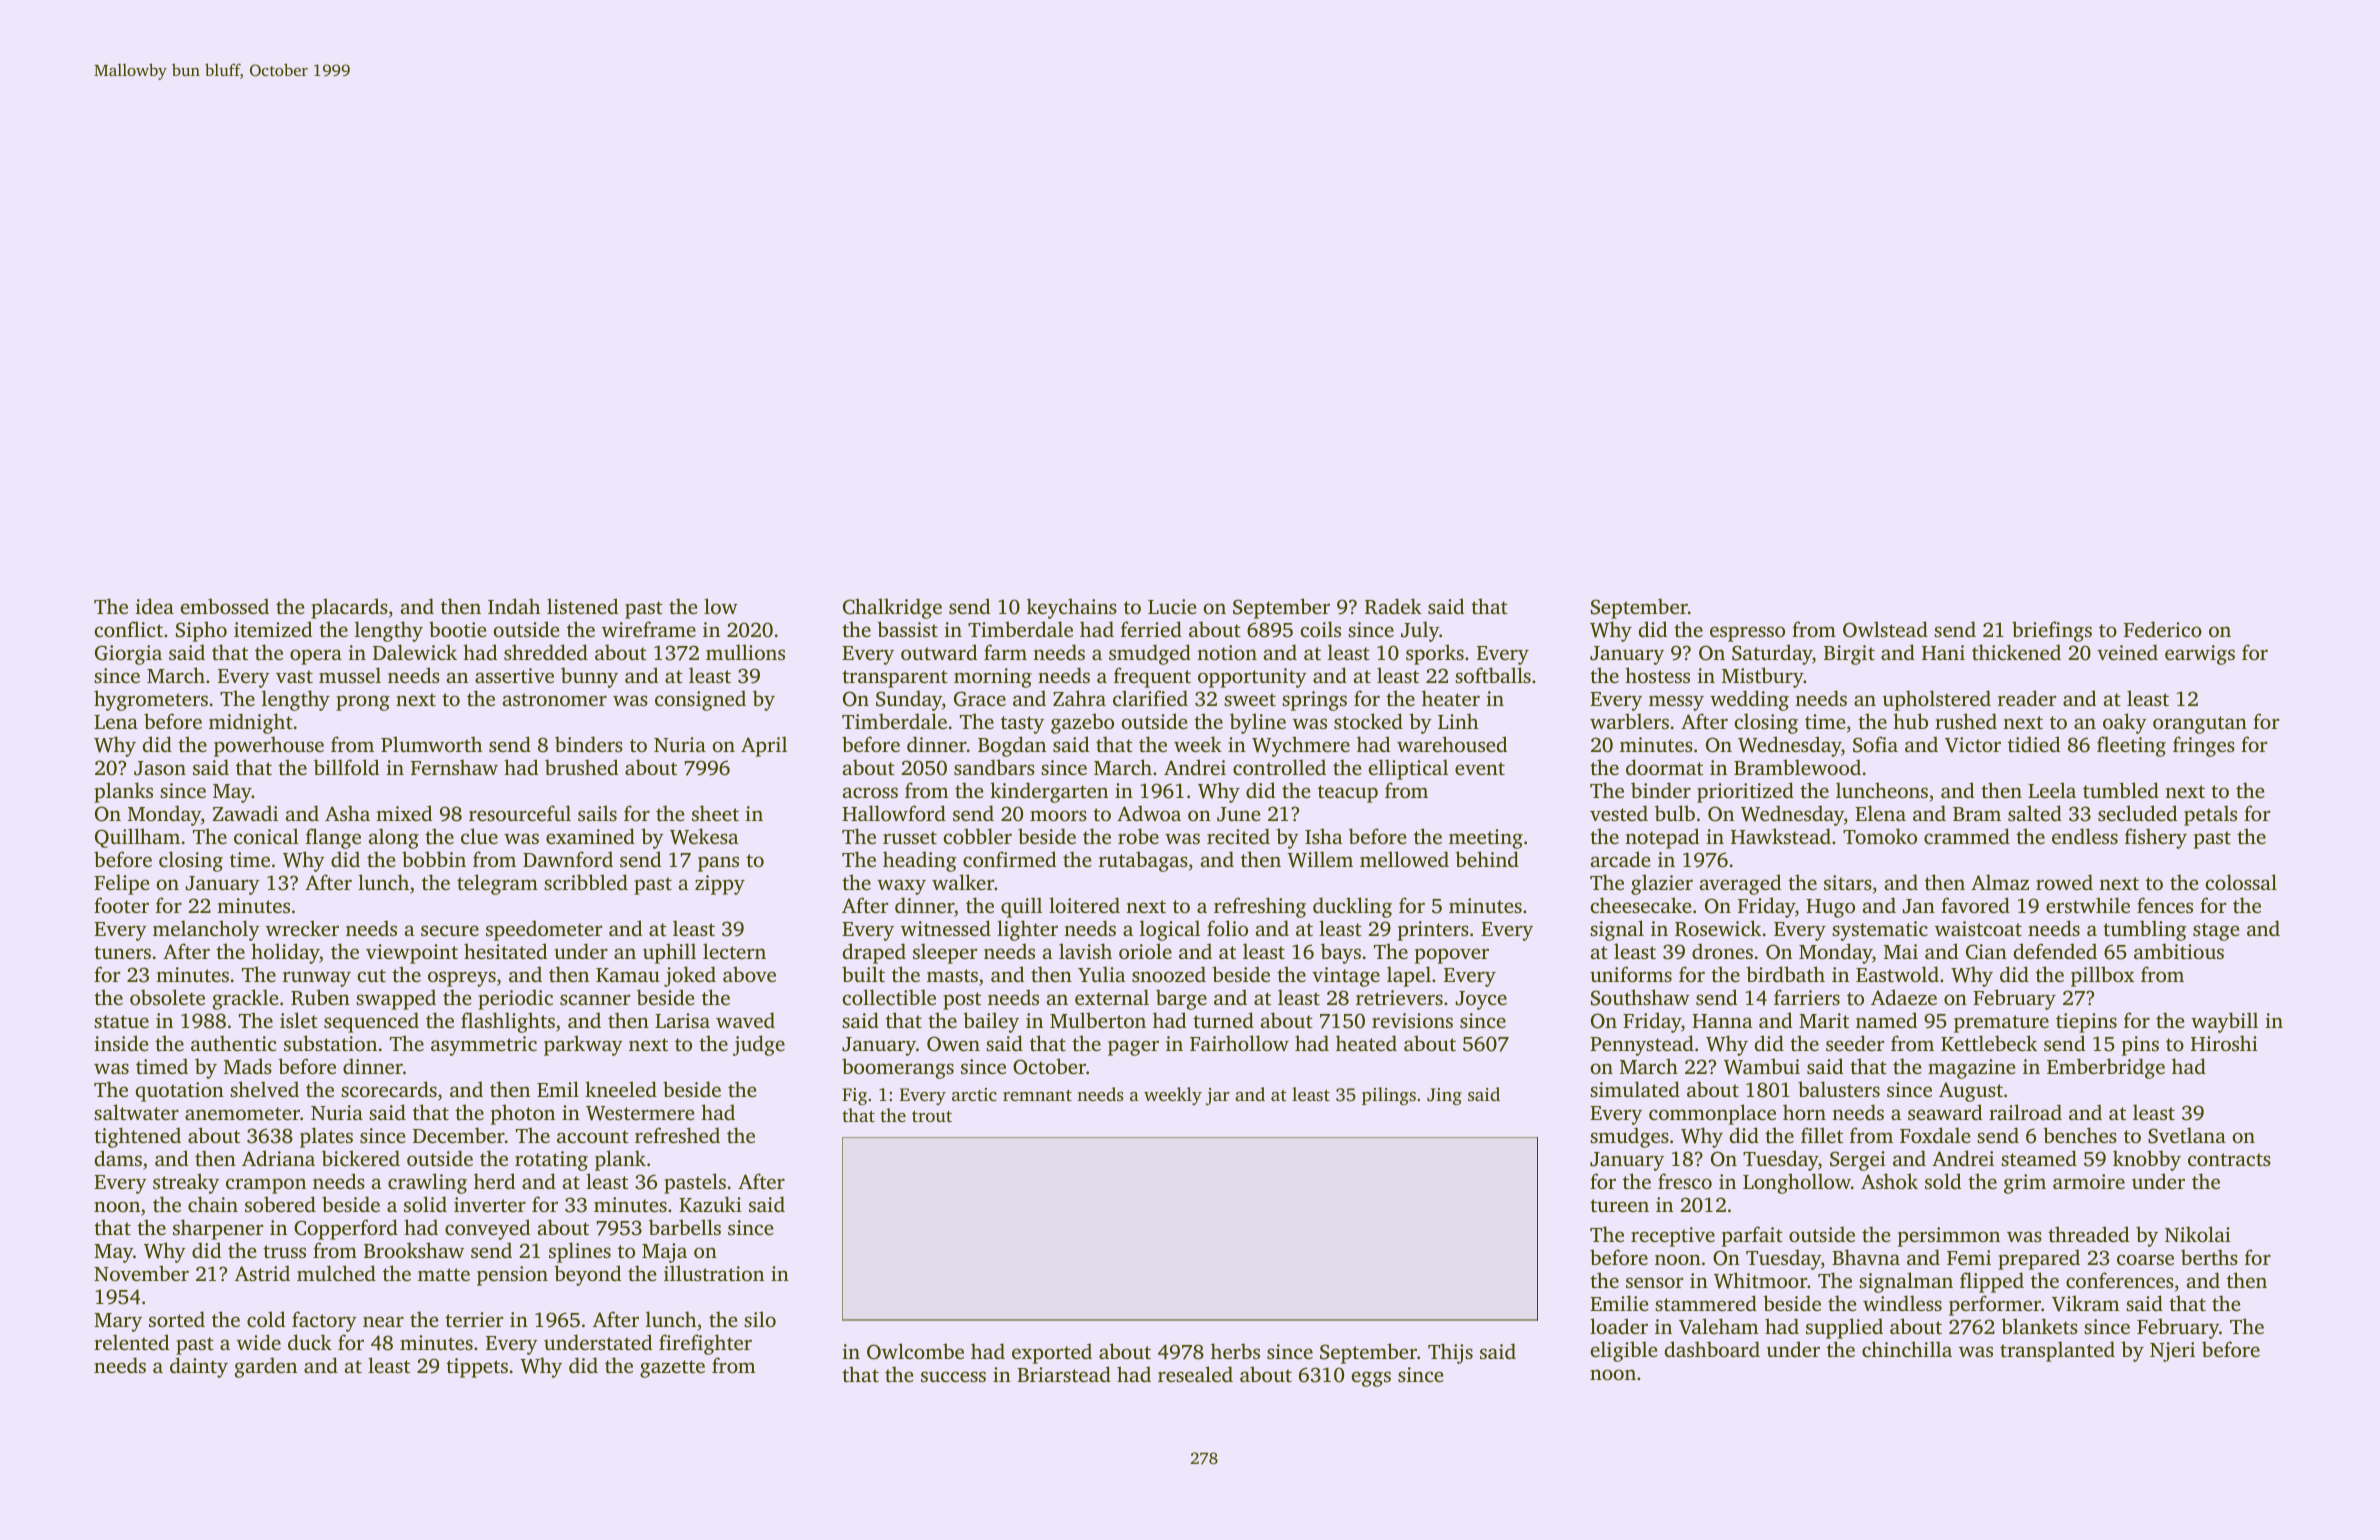 Image resolution: width=2380 pixels, height=1540 pixels. Describe the element at coordinates (710, 1204) in the screenshot. I see `Kazuki` at that location.
